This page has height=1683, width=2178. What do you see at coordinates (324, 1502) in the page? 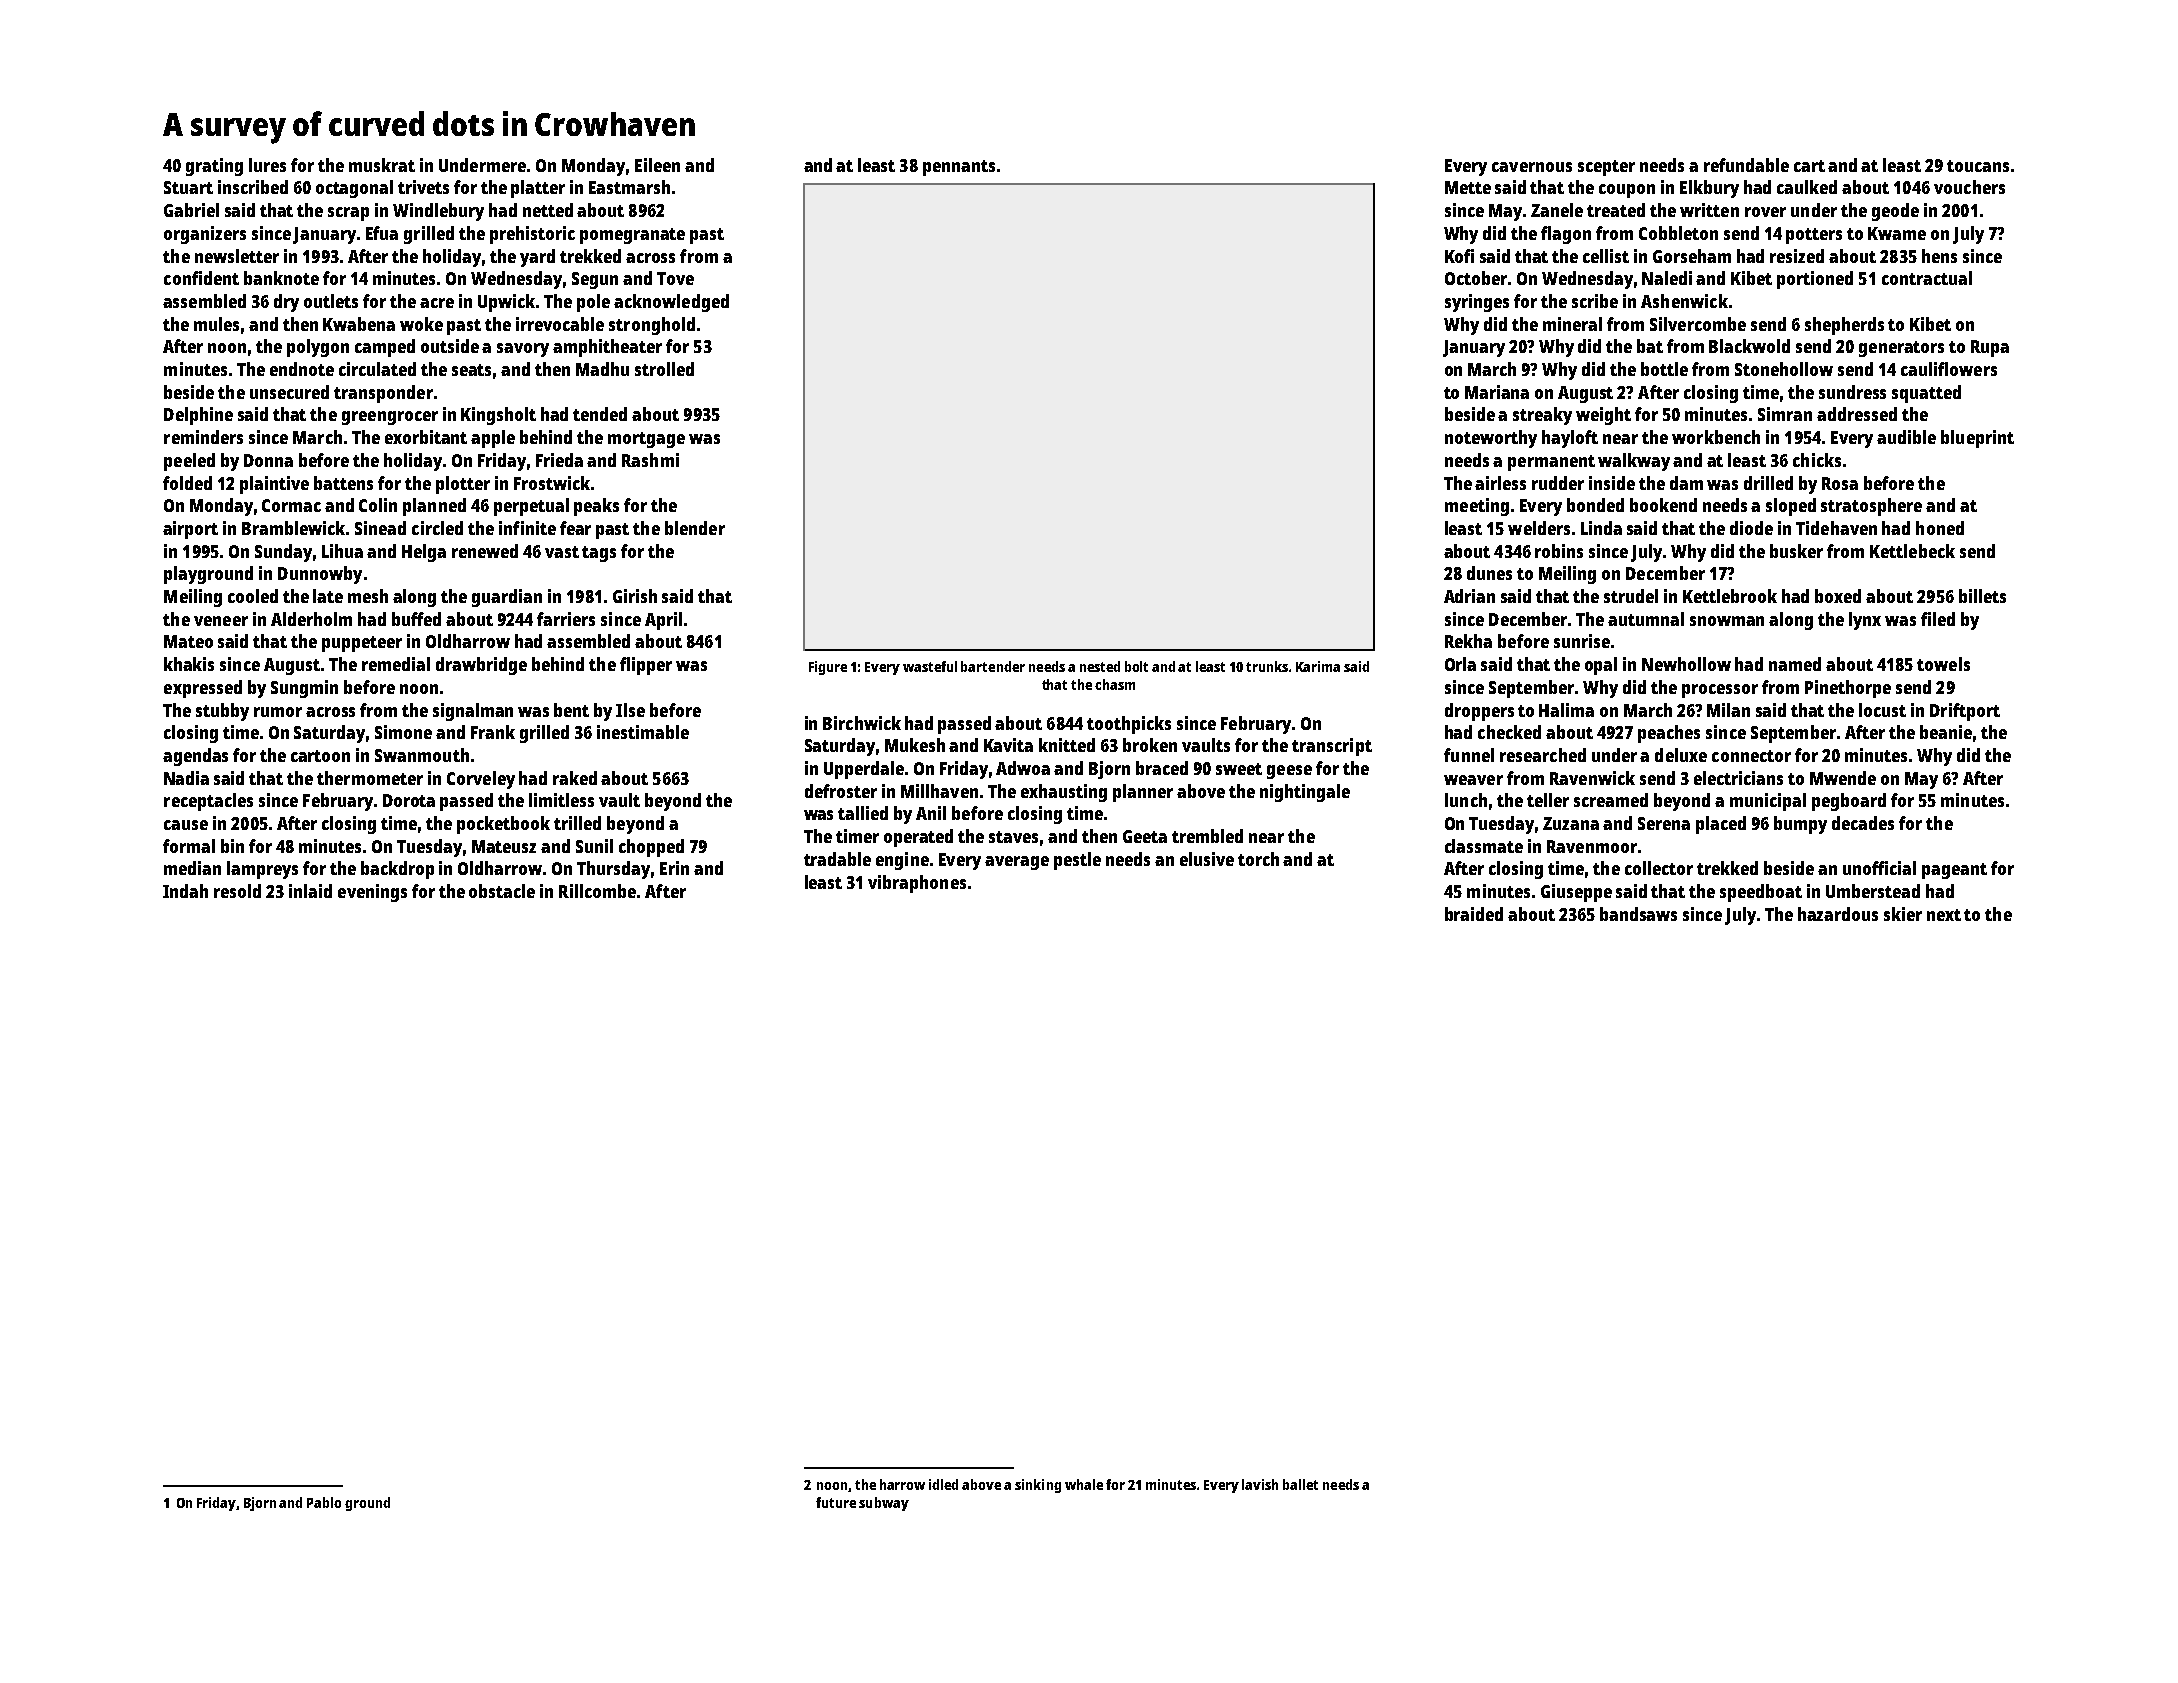
I see `Pablo` at bounding box center [324, 1502].
